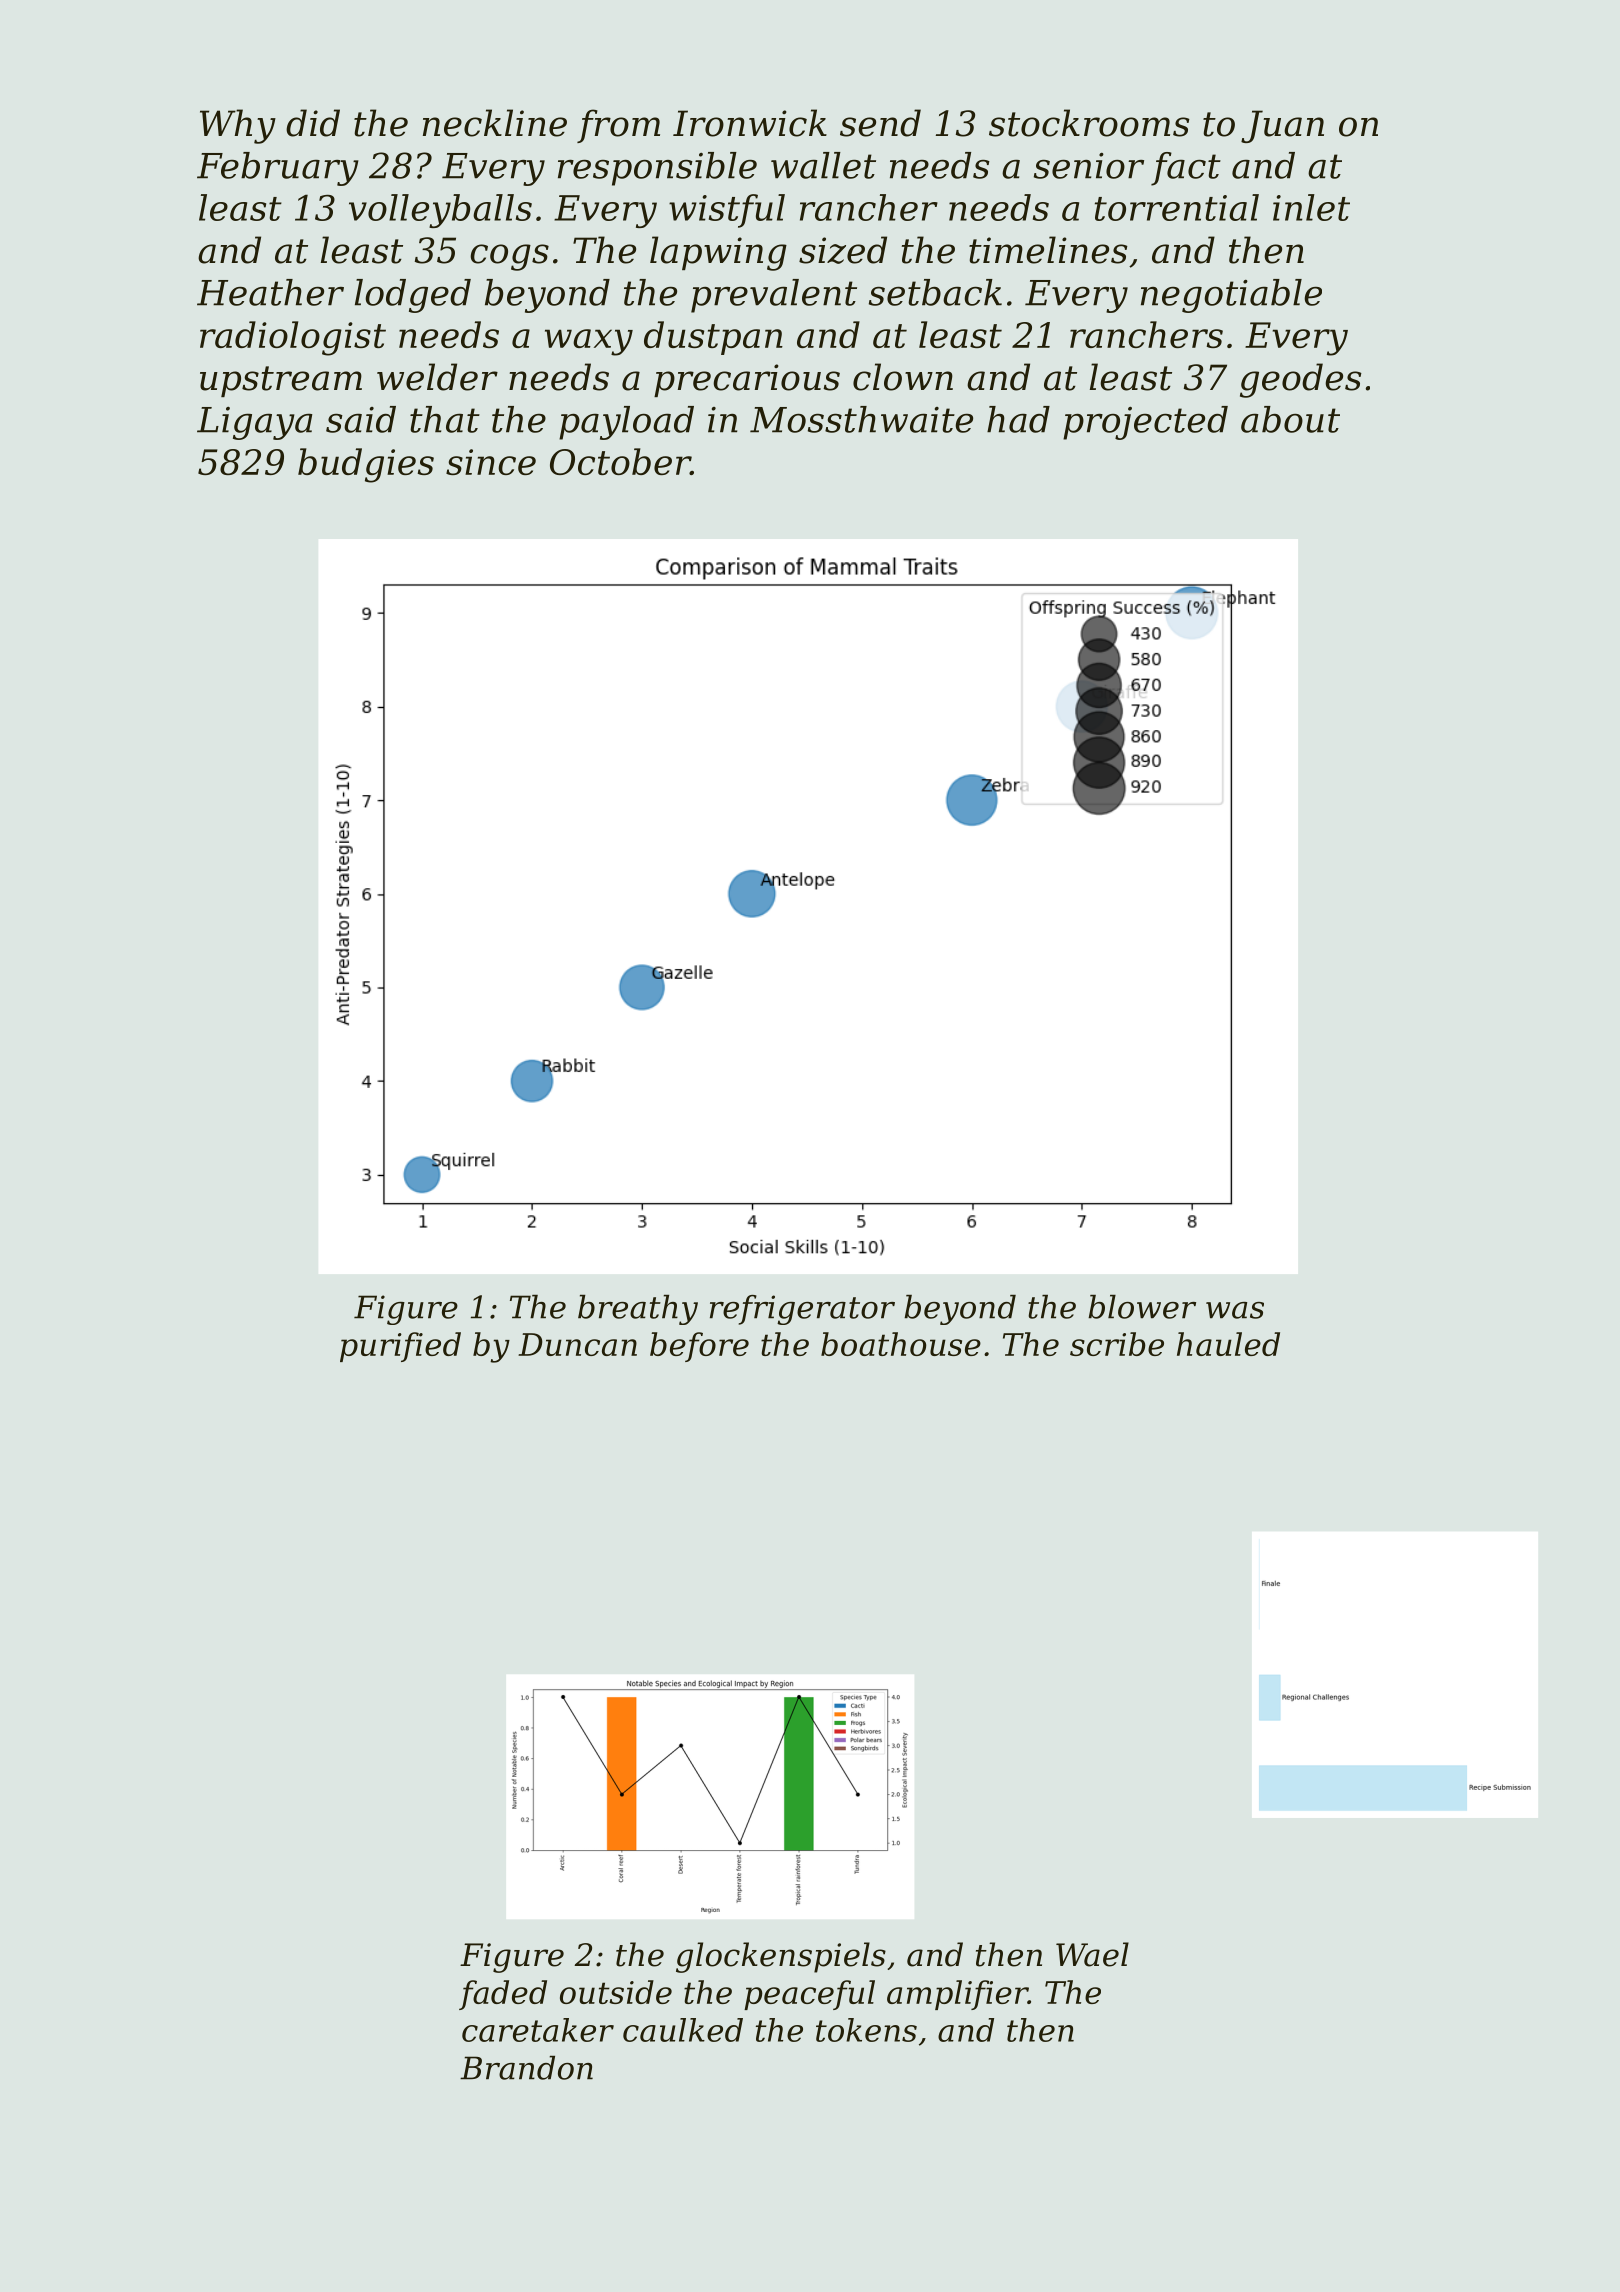  Describe the element at coordinates (1282, 126) in the screenshot. I see `Juan` at that location.
